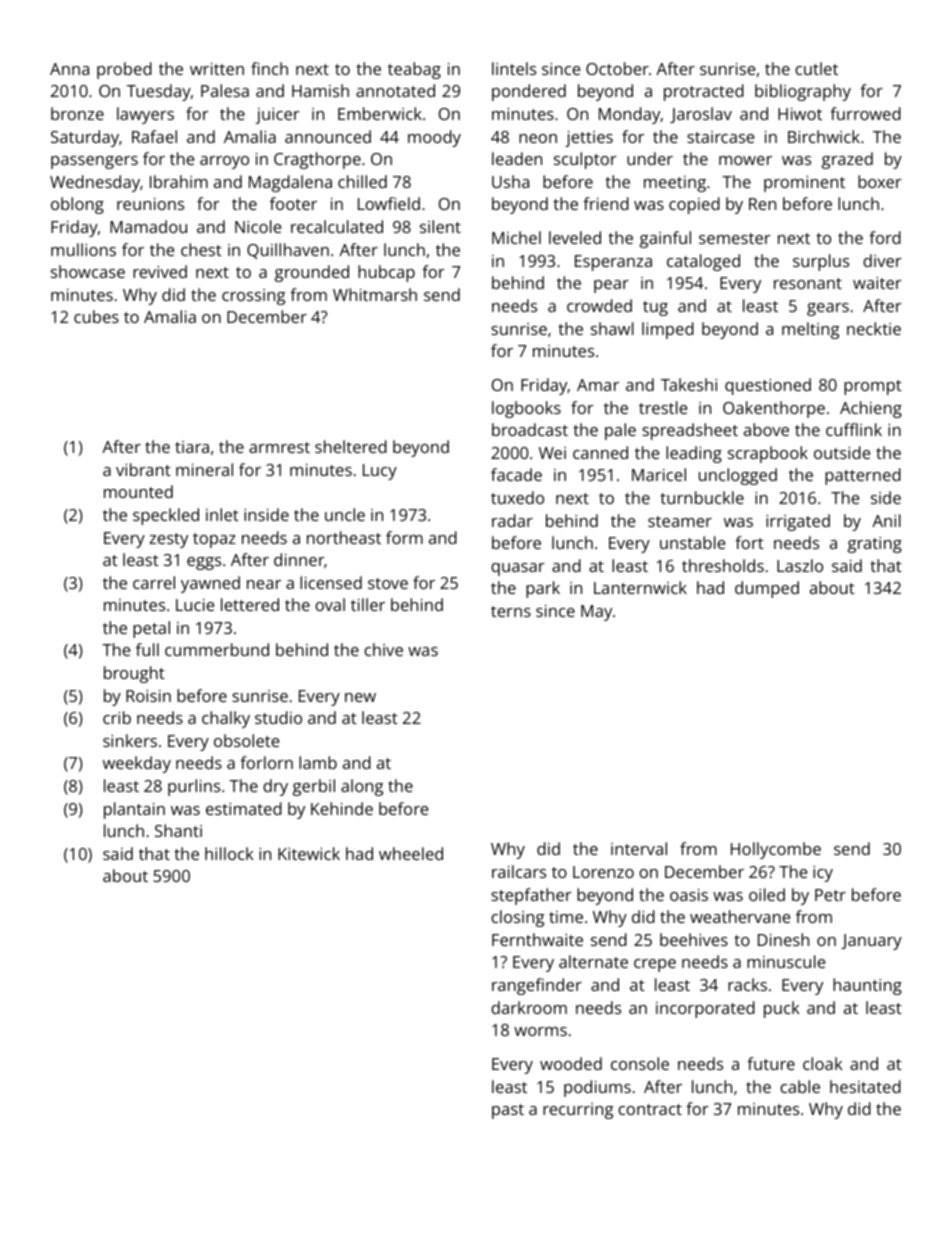 This screenshot has width=952, height=1233. I want to click on inlet, so click(222, 514).
